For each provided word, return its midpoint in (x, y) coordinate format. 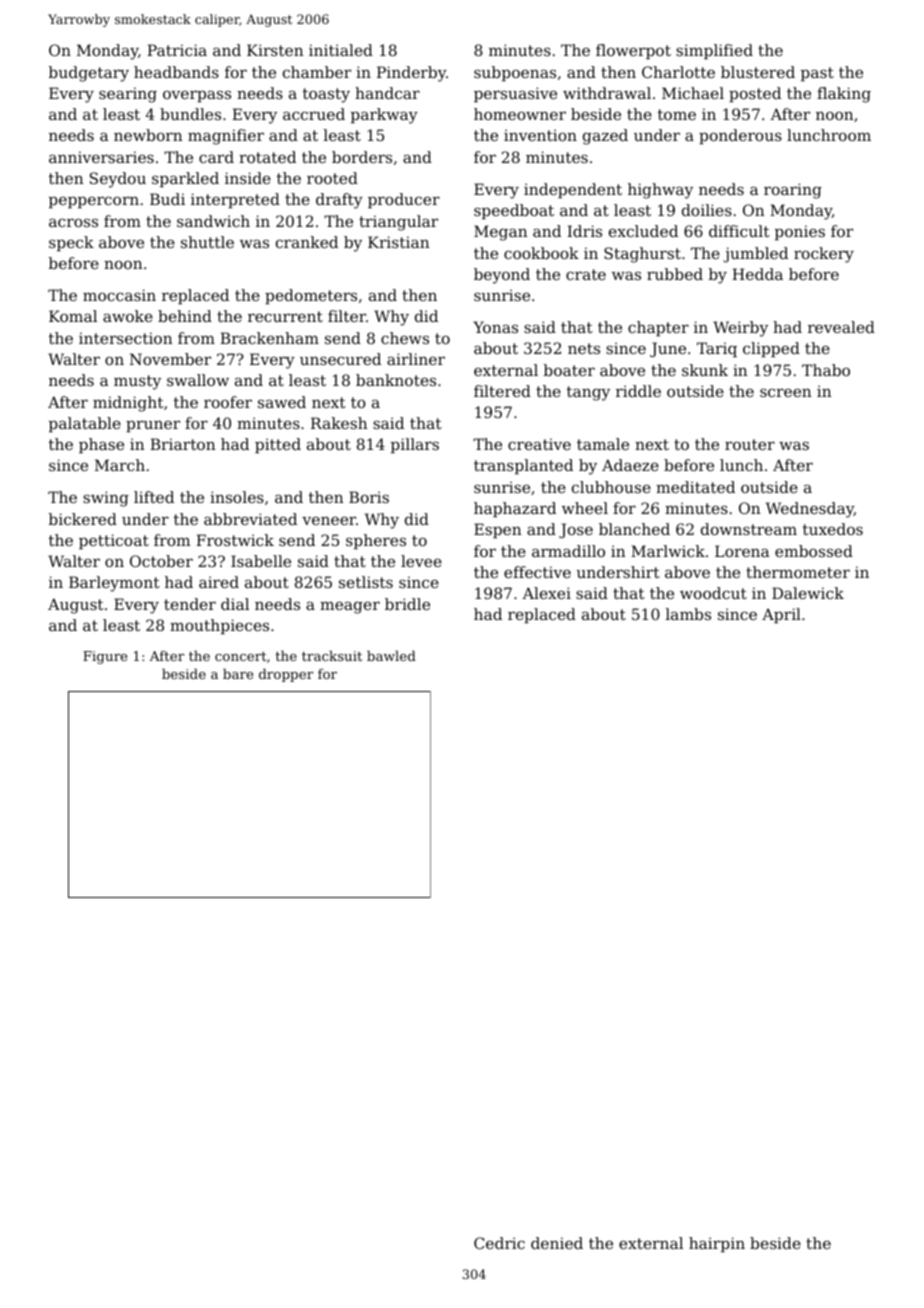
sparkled (185, 179)
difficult (739, 231)
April (781, 615)
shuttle (207, 242)
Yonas (495, 327)
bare (238, 673)
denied (557, 1243)
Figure (105, 657)
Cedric (499, 1243)
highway (660, 191)
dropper (286, 675)
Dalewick (808, 593)
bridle (407, 604)
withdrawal (607, 93)
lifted (154, 497)
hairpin (717, 1244)
